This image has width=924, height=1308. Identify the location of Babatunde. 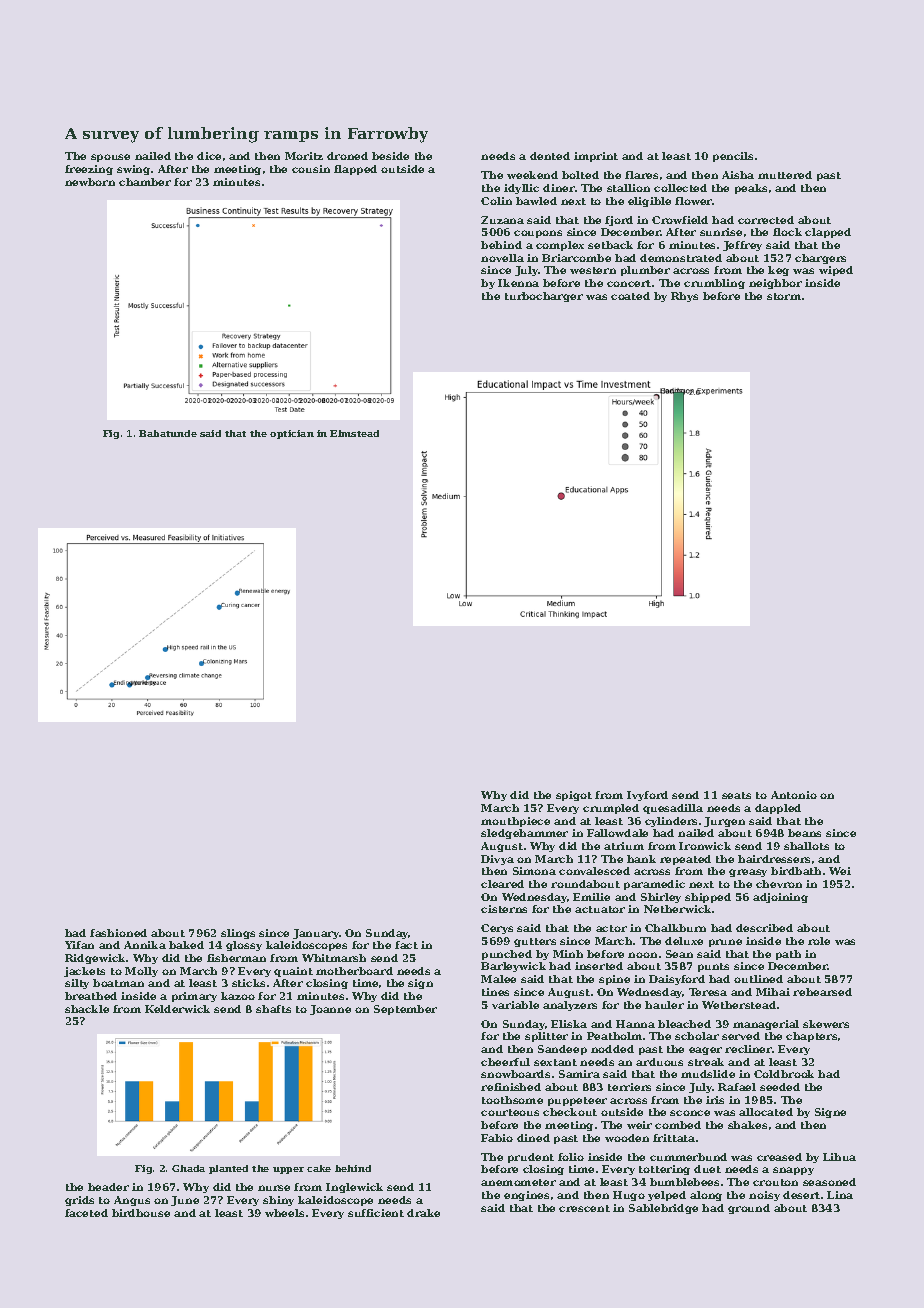
(168, 433).
